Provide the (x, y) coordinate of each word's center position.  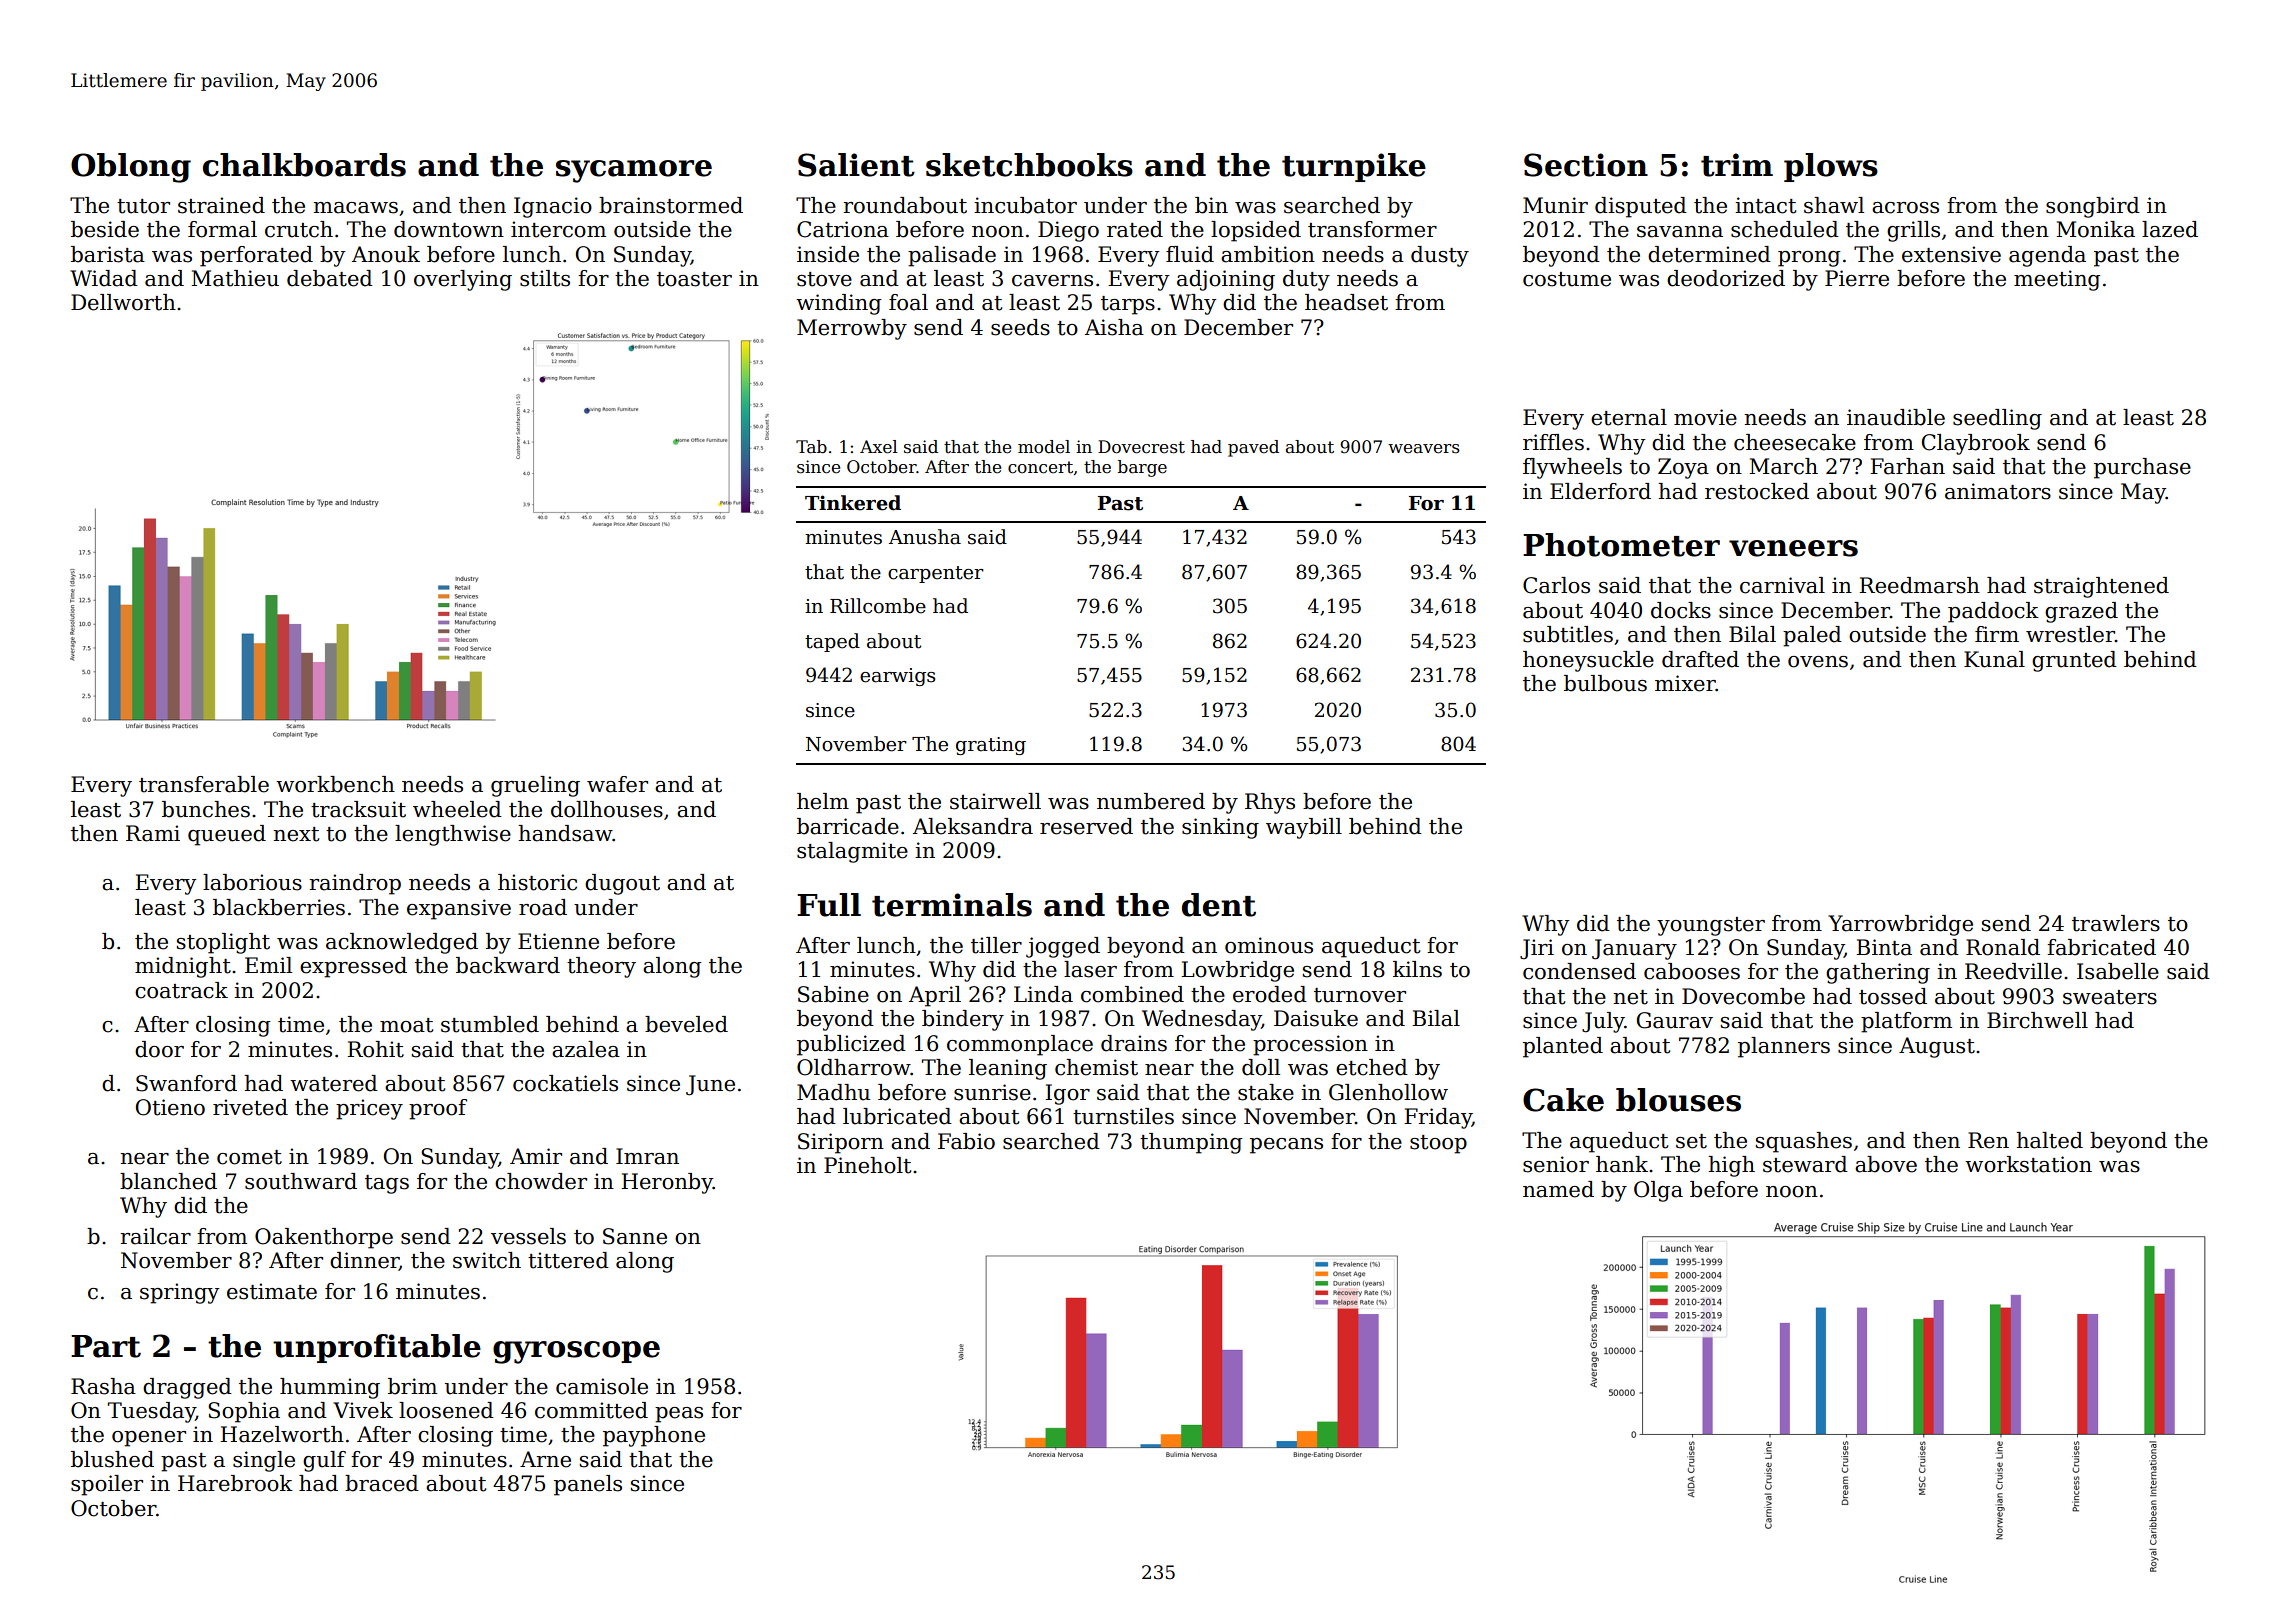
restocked (1757, 491)
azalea (586, 1049)
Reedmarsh (1919, 585)
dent (1219, 905)
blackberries (279, 907)
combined (1132, 994)
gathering (1878, 973)
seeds (1020, 327)
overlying (463, 280)
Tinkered (853, 503)
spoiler (107, 1485)
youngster (1711, 926)
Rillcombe (878, 606)
